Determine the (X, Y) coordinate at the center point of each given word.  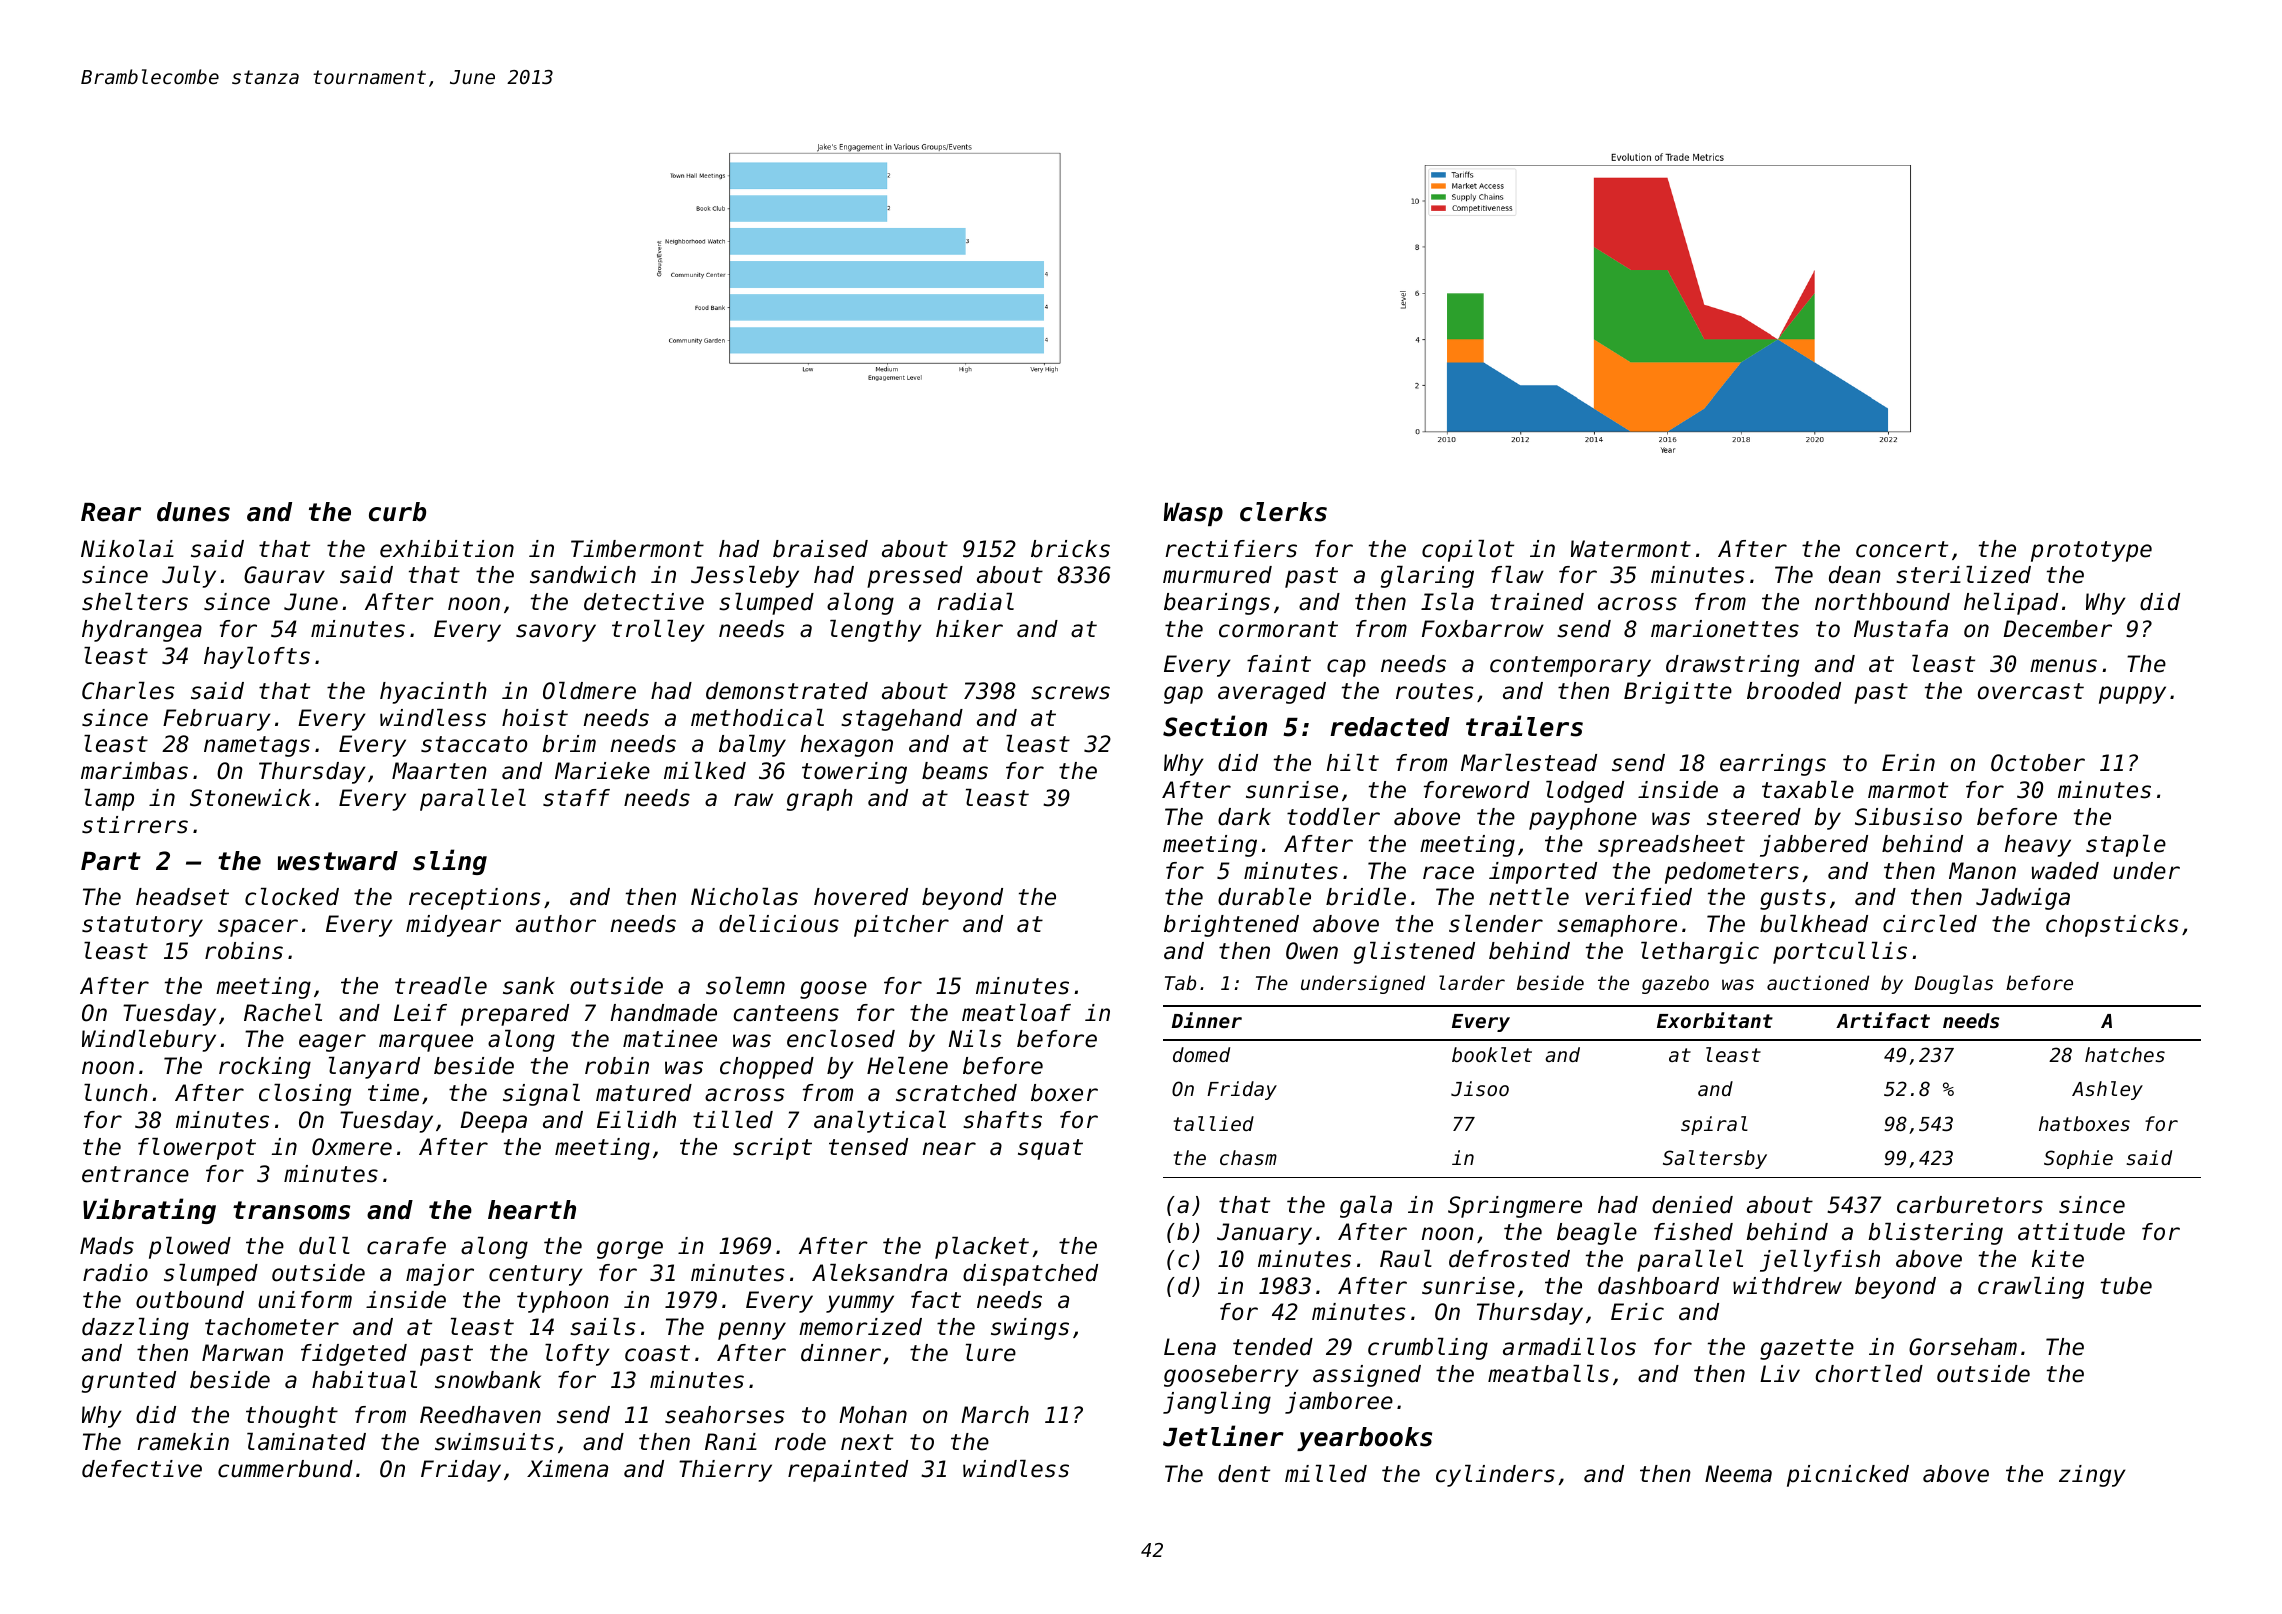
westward (338, 861)
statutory (142, 926)
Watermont (1631, 549)
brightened (1231, 926)
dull (324, 1246)
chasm (1248, 1157)
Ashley (2107, 1090)
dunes (193, 512)
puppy (2132, 695)
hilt (1353, 762)
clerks (1283, 512)
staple (2126, 846)
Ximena (567, 1469)
